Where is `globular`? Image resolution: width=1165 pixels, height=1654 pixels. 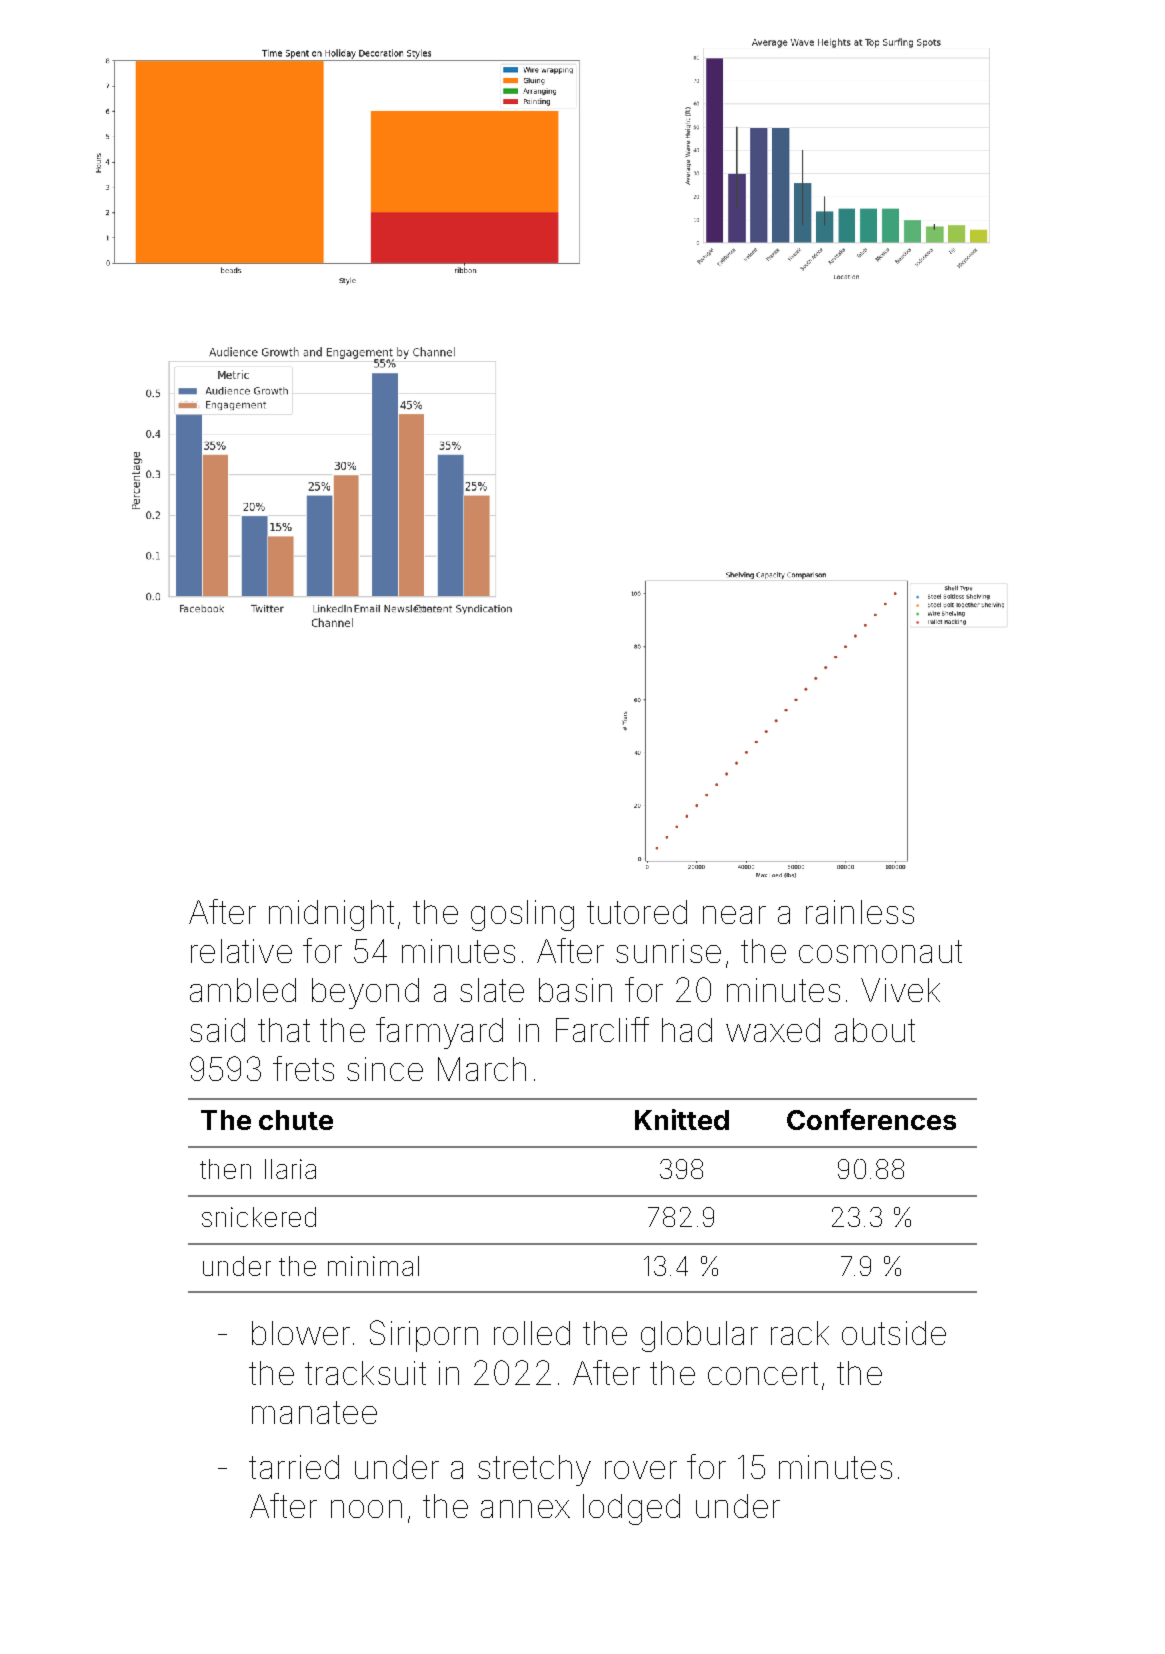 globular is located at coordinates (699, 1336).
